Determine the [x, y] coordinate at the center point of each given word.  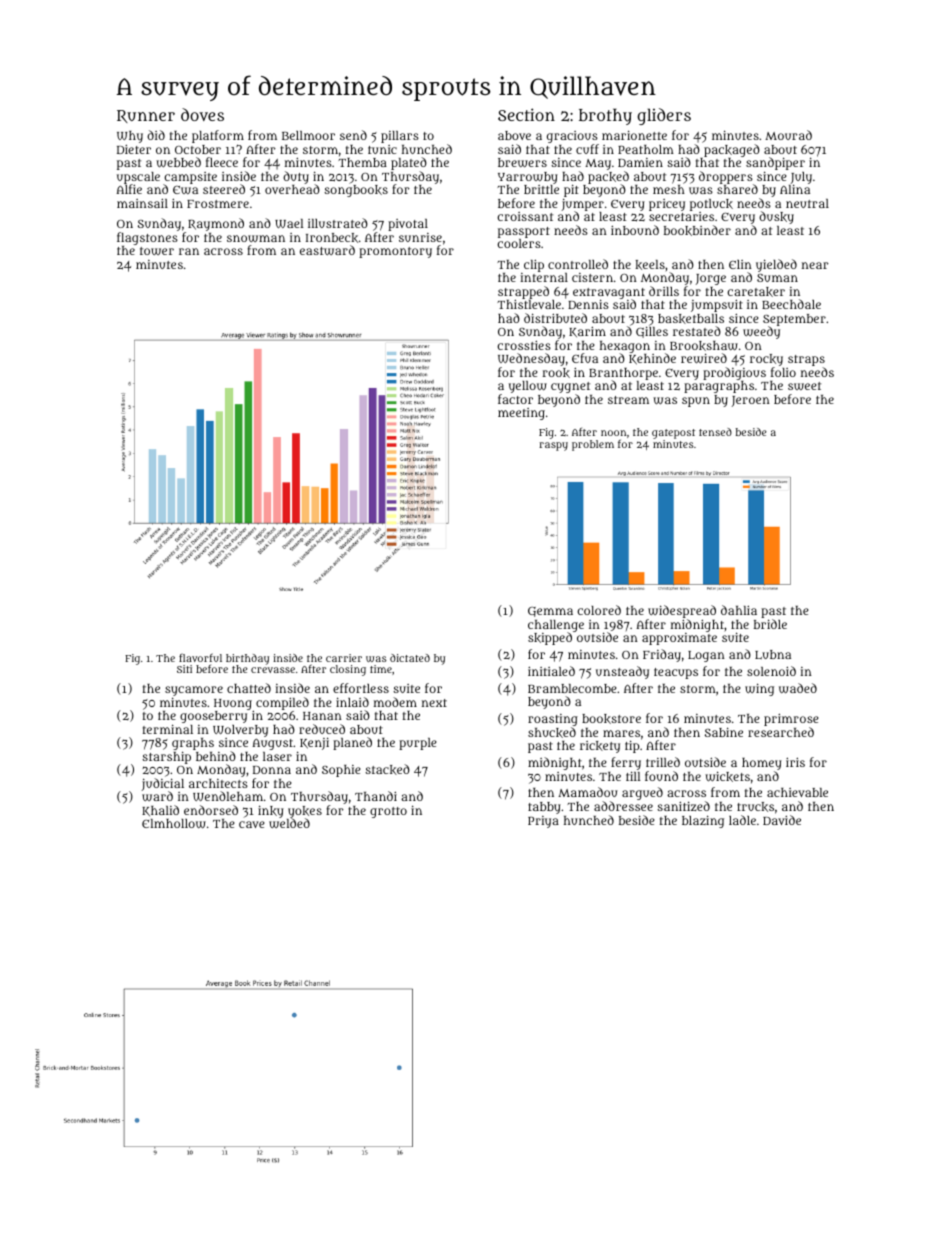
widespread [682, 611]
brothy [605, 116]
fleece [222, 162]
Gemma [550, 612]
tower [157, 251]
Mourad [788, 135]
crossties [524, 345]
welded [289, 823]
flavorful [200, 657]
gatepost [673, 434]
